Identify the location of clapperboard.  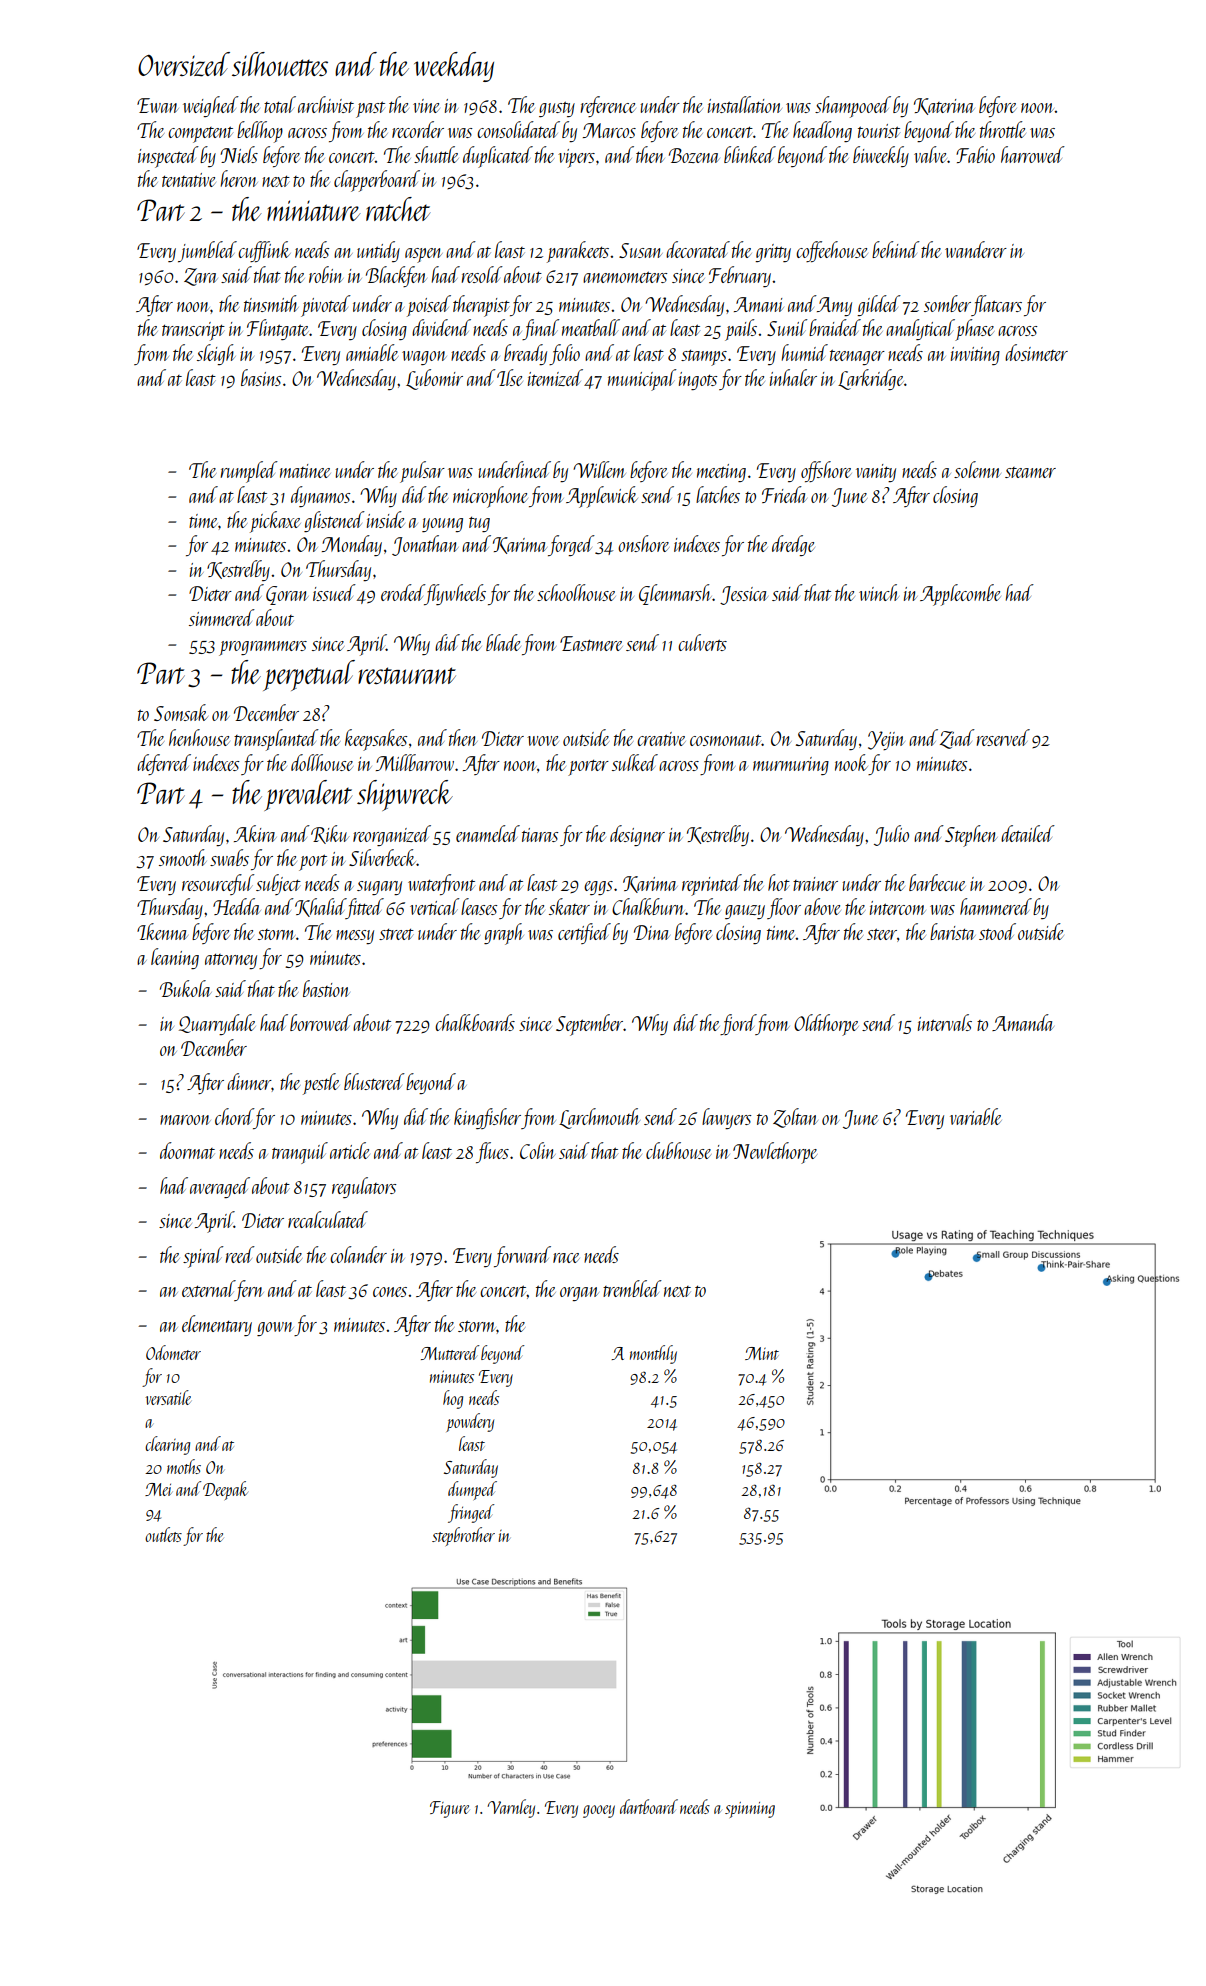
(377, 181).
